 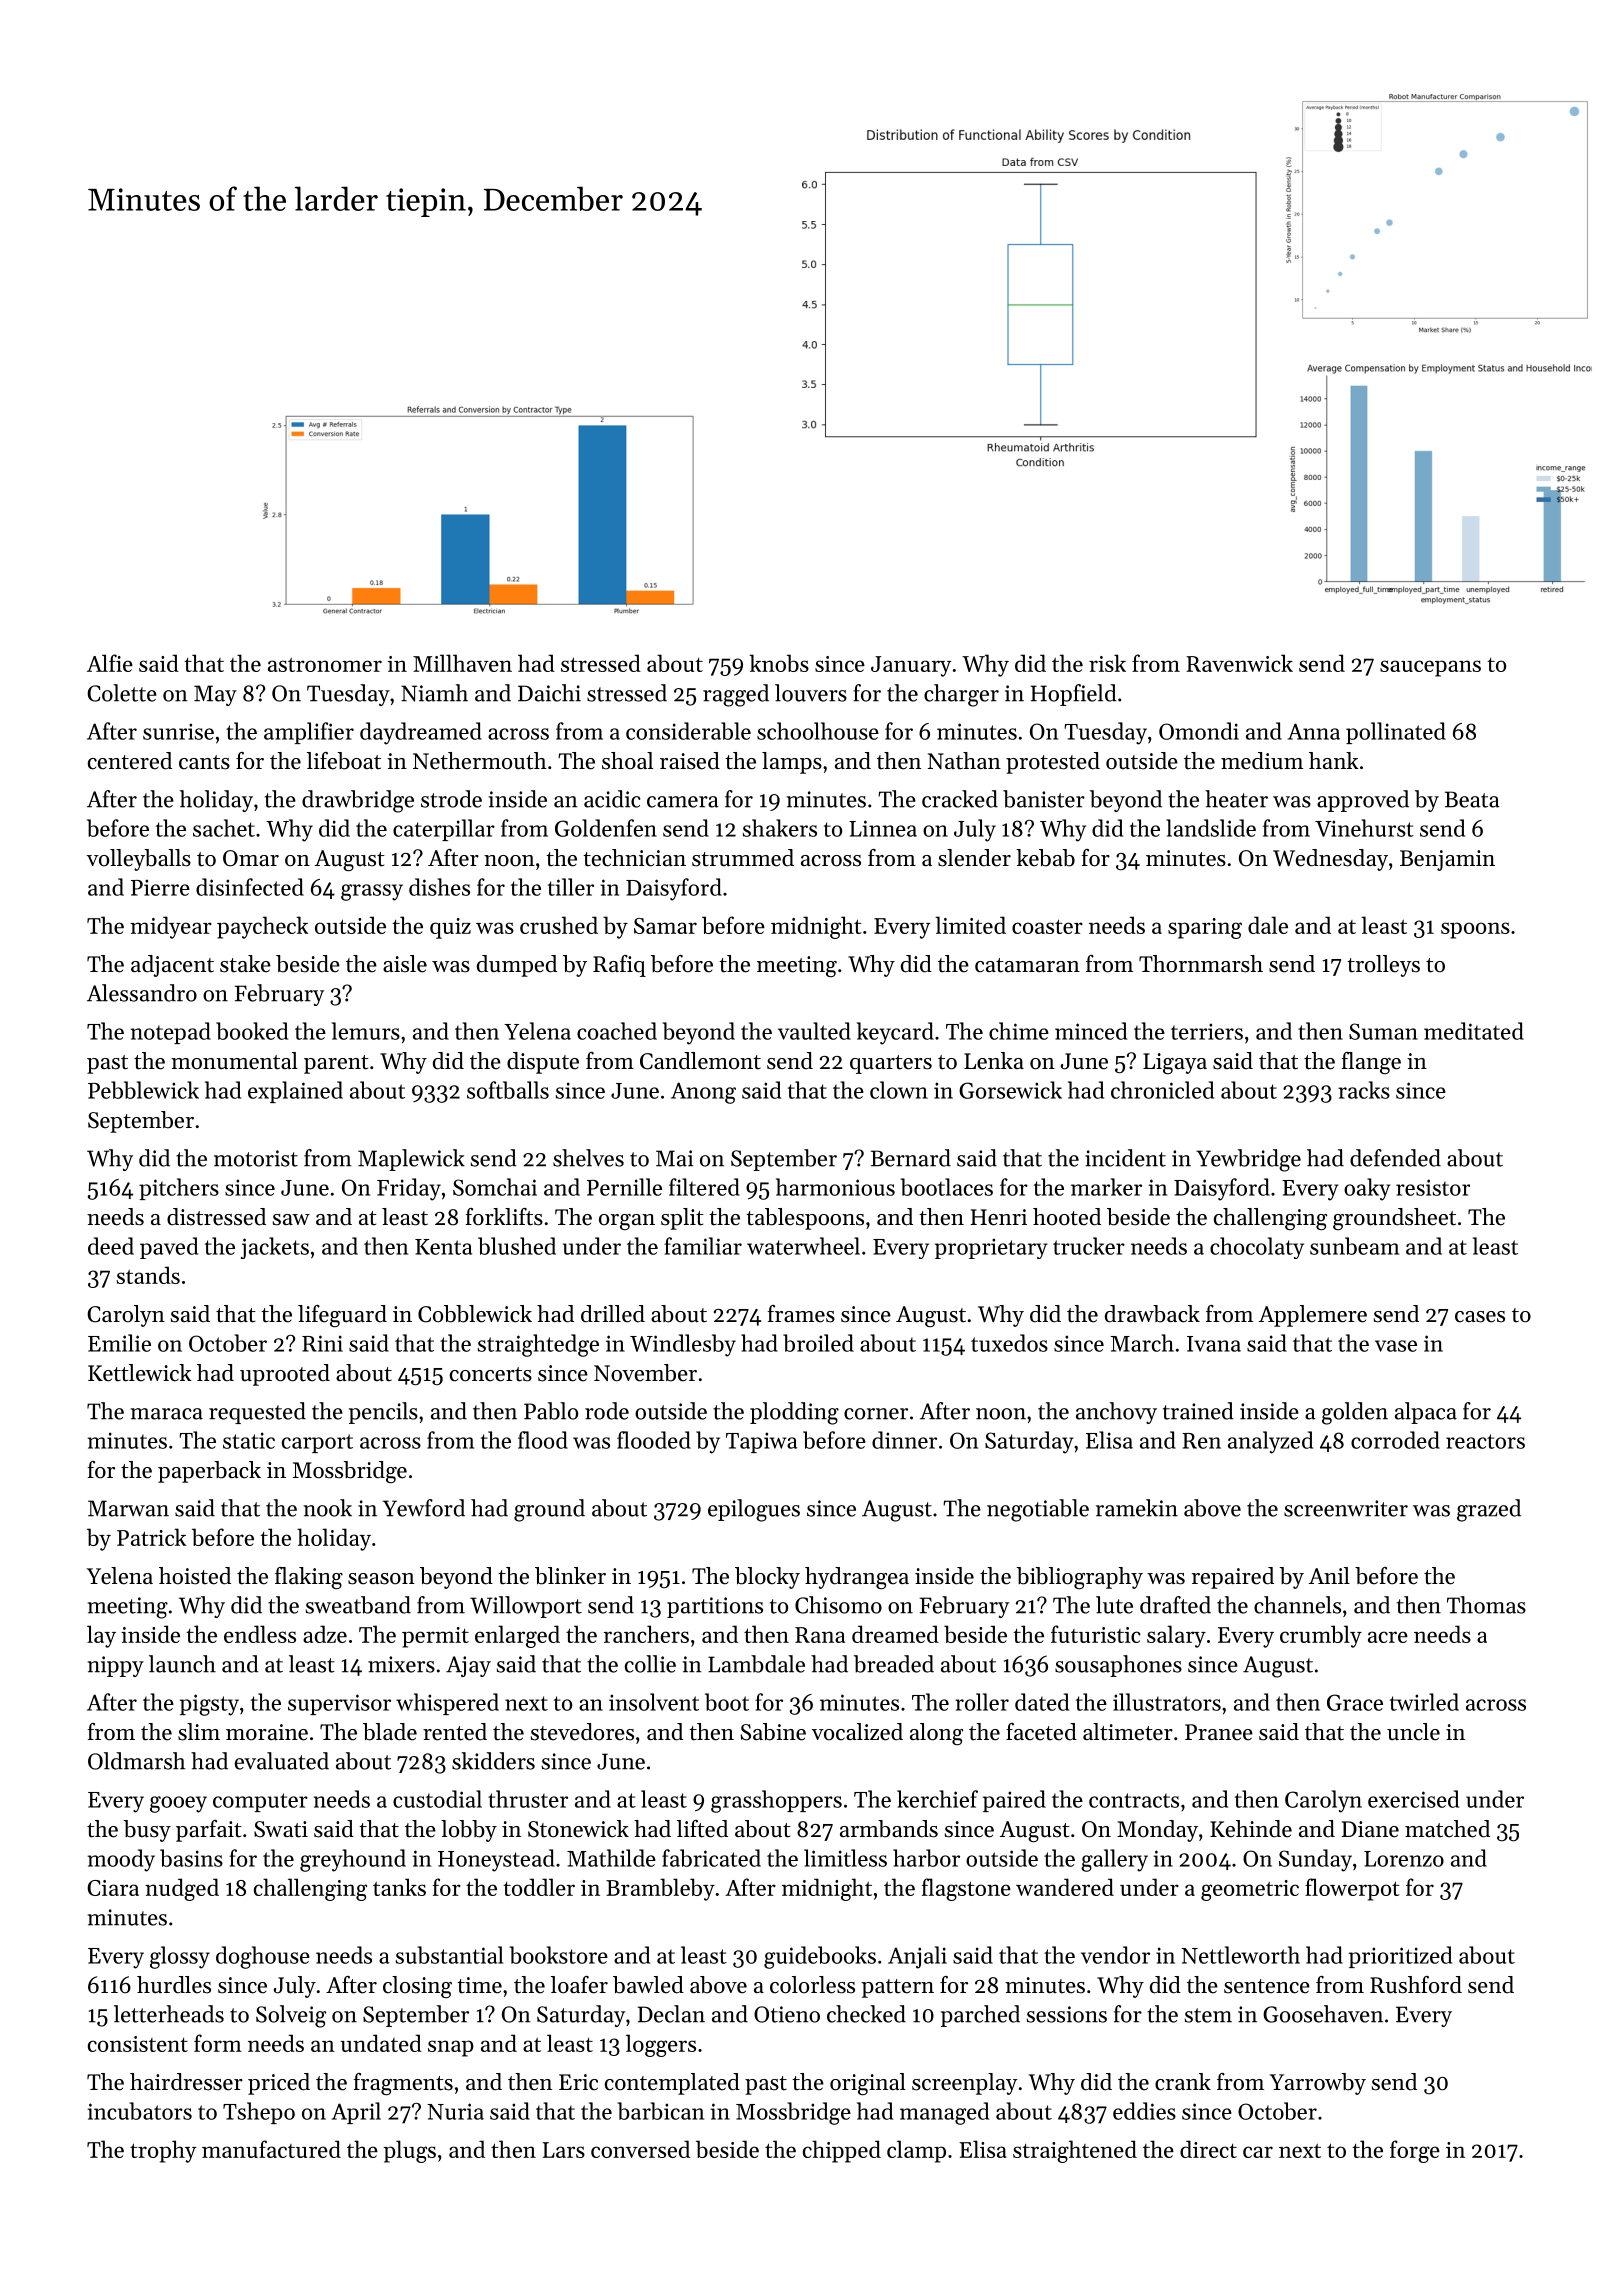 I want to click on illustrators, so click(x=1167, y=1702).
